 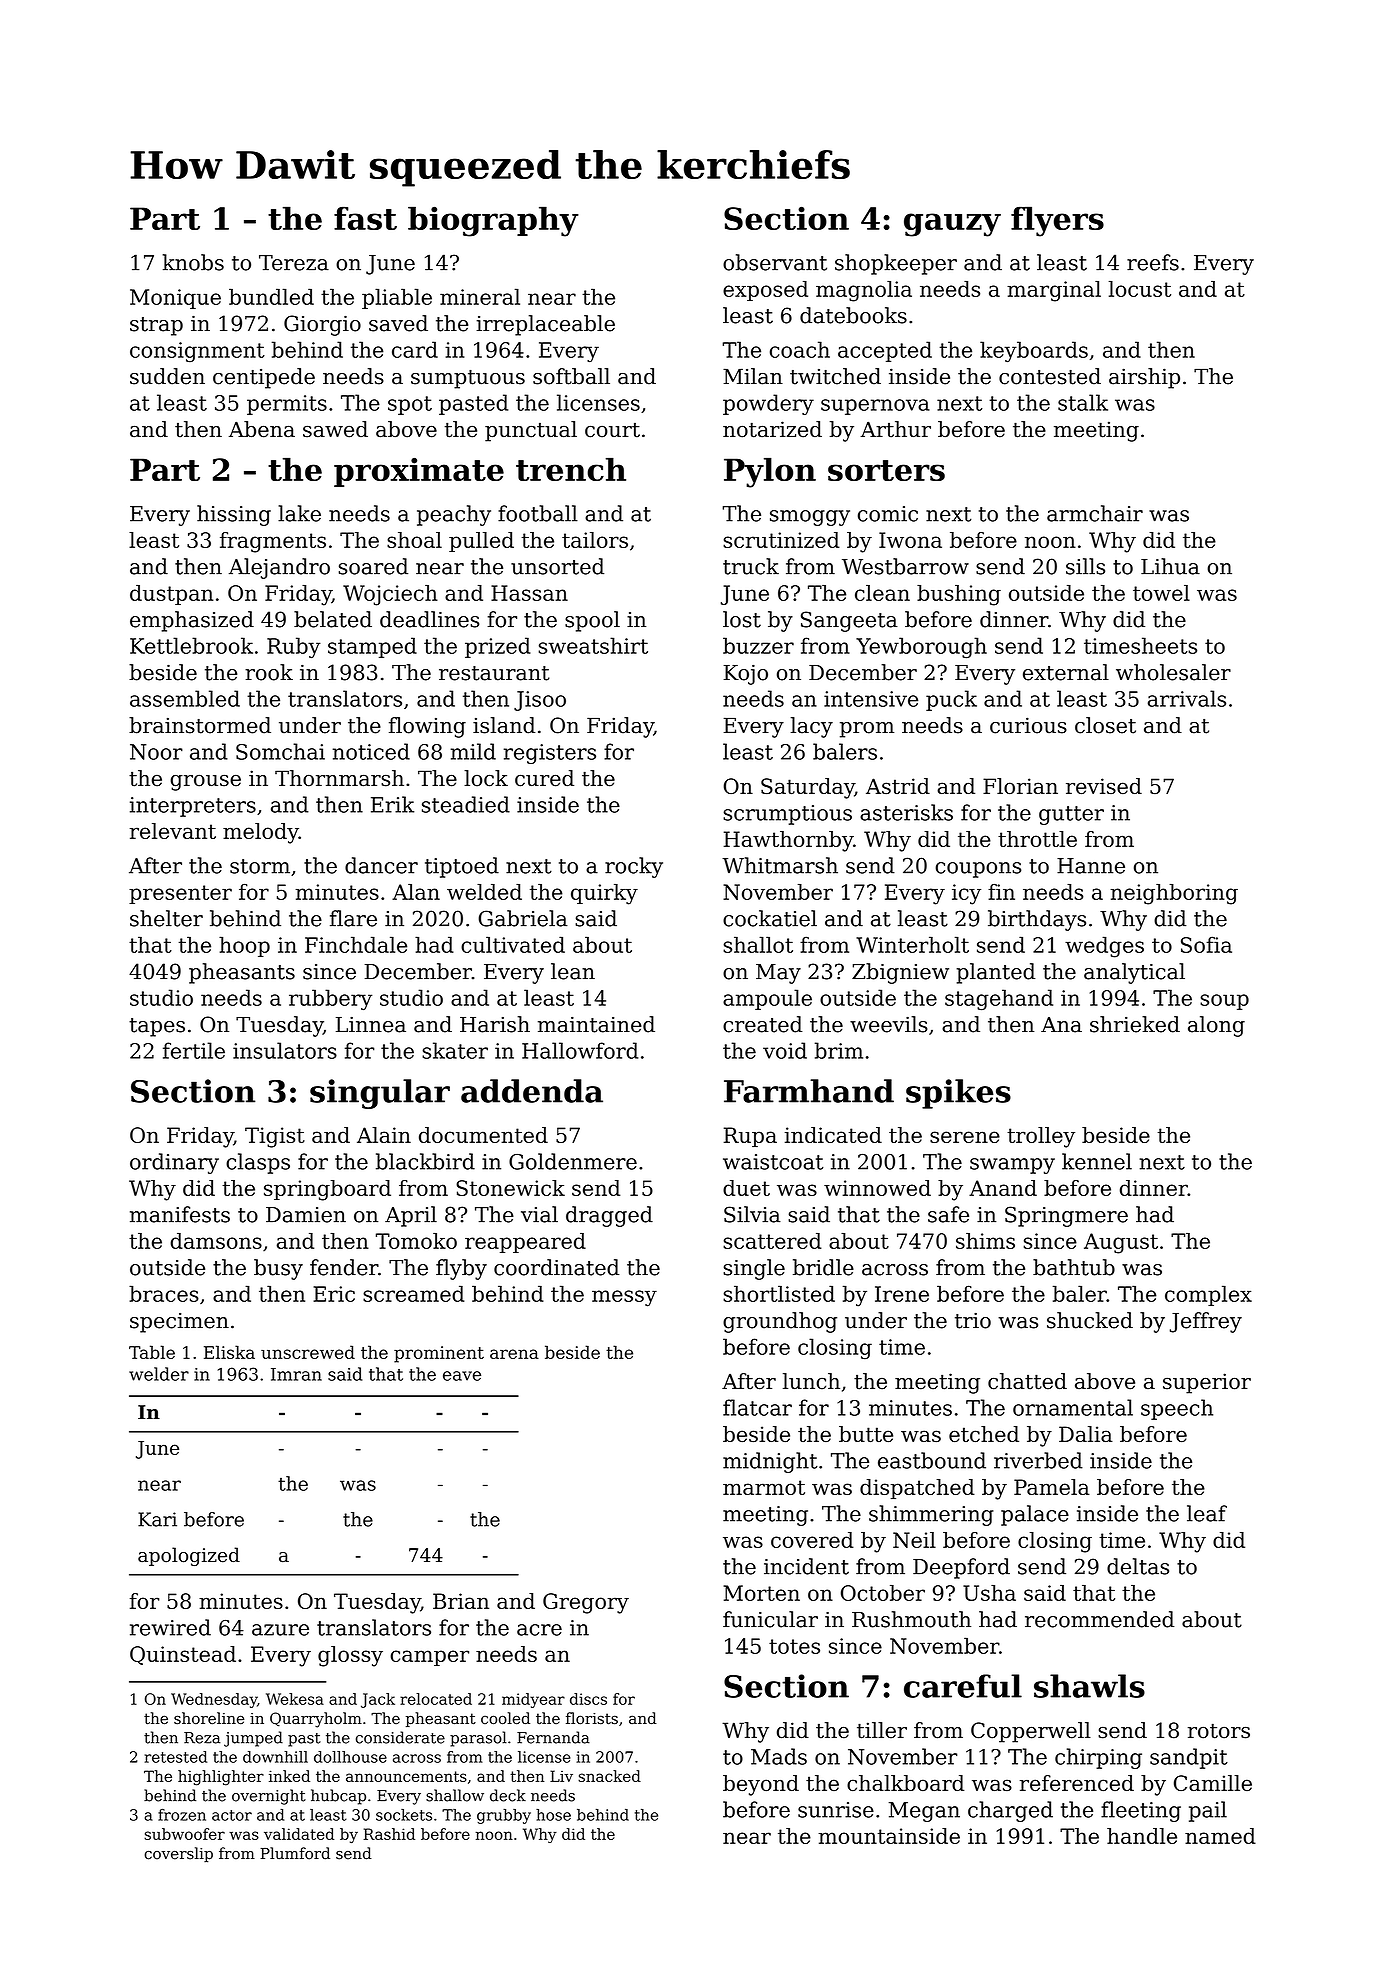 I want to click on Rupa, so click(x=750, y=1137).
